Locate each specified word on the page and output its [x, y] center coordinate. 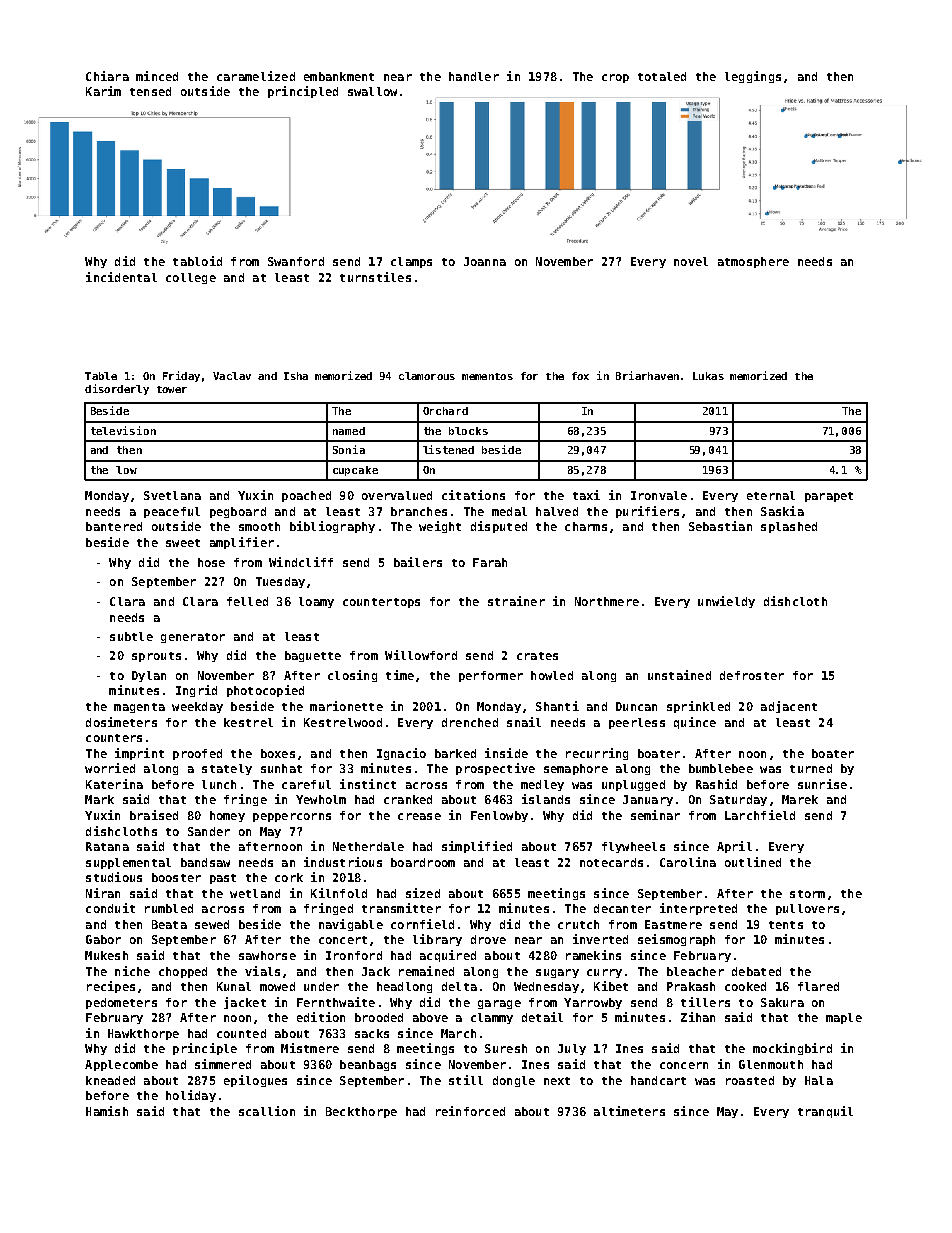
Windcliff [301, 562]
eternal [771, 495]
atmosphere [753, 262]
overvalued [397, 495]
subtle [131, 636]
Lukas [708, 376]
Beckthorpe [361, 1112]
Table [101, 376]
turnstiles [375, 277]
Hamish [107, 1111]
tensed [150, 91]
